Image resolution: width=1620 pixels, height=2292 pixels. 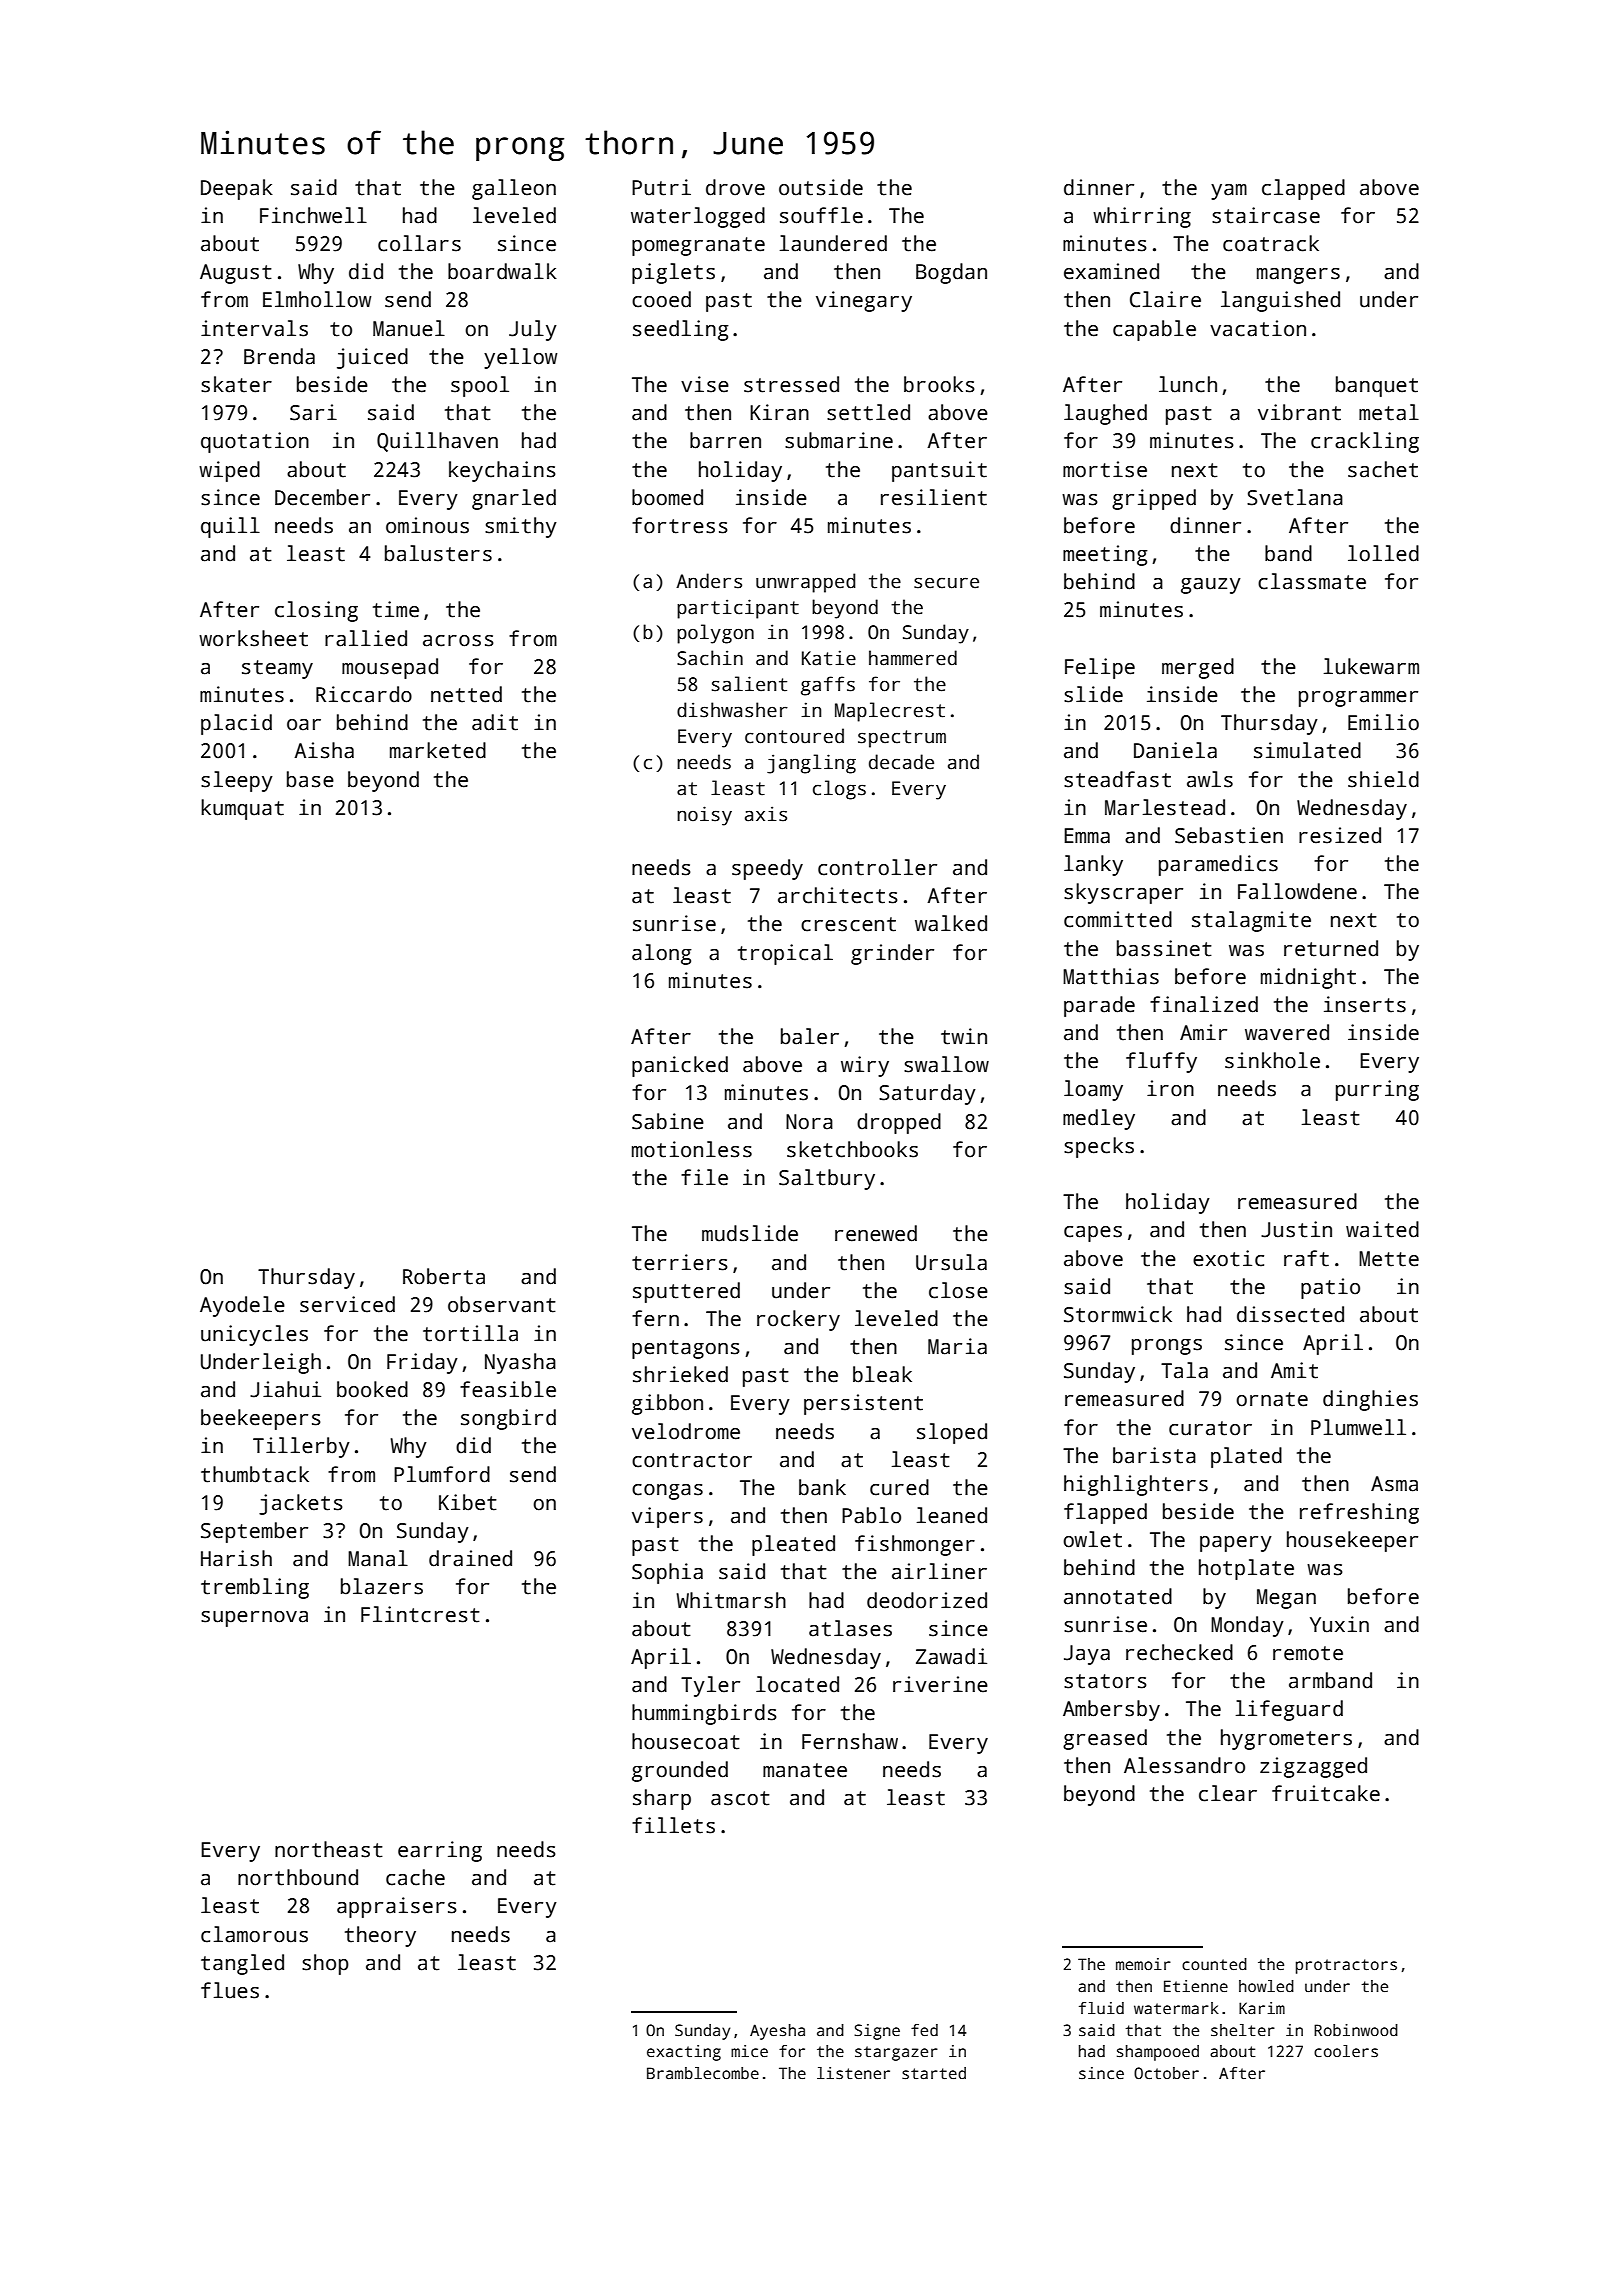 What do you see at coordinates (427, 525) in the screenshot?
I see `ominous` at bounding box center [427, 525].
